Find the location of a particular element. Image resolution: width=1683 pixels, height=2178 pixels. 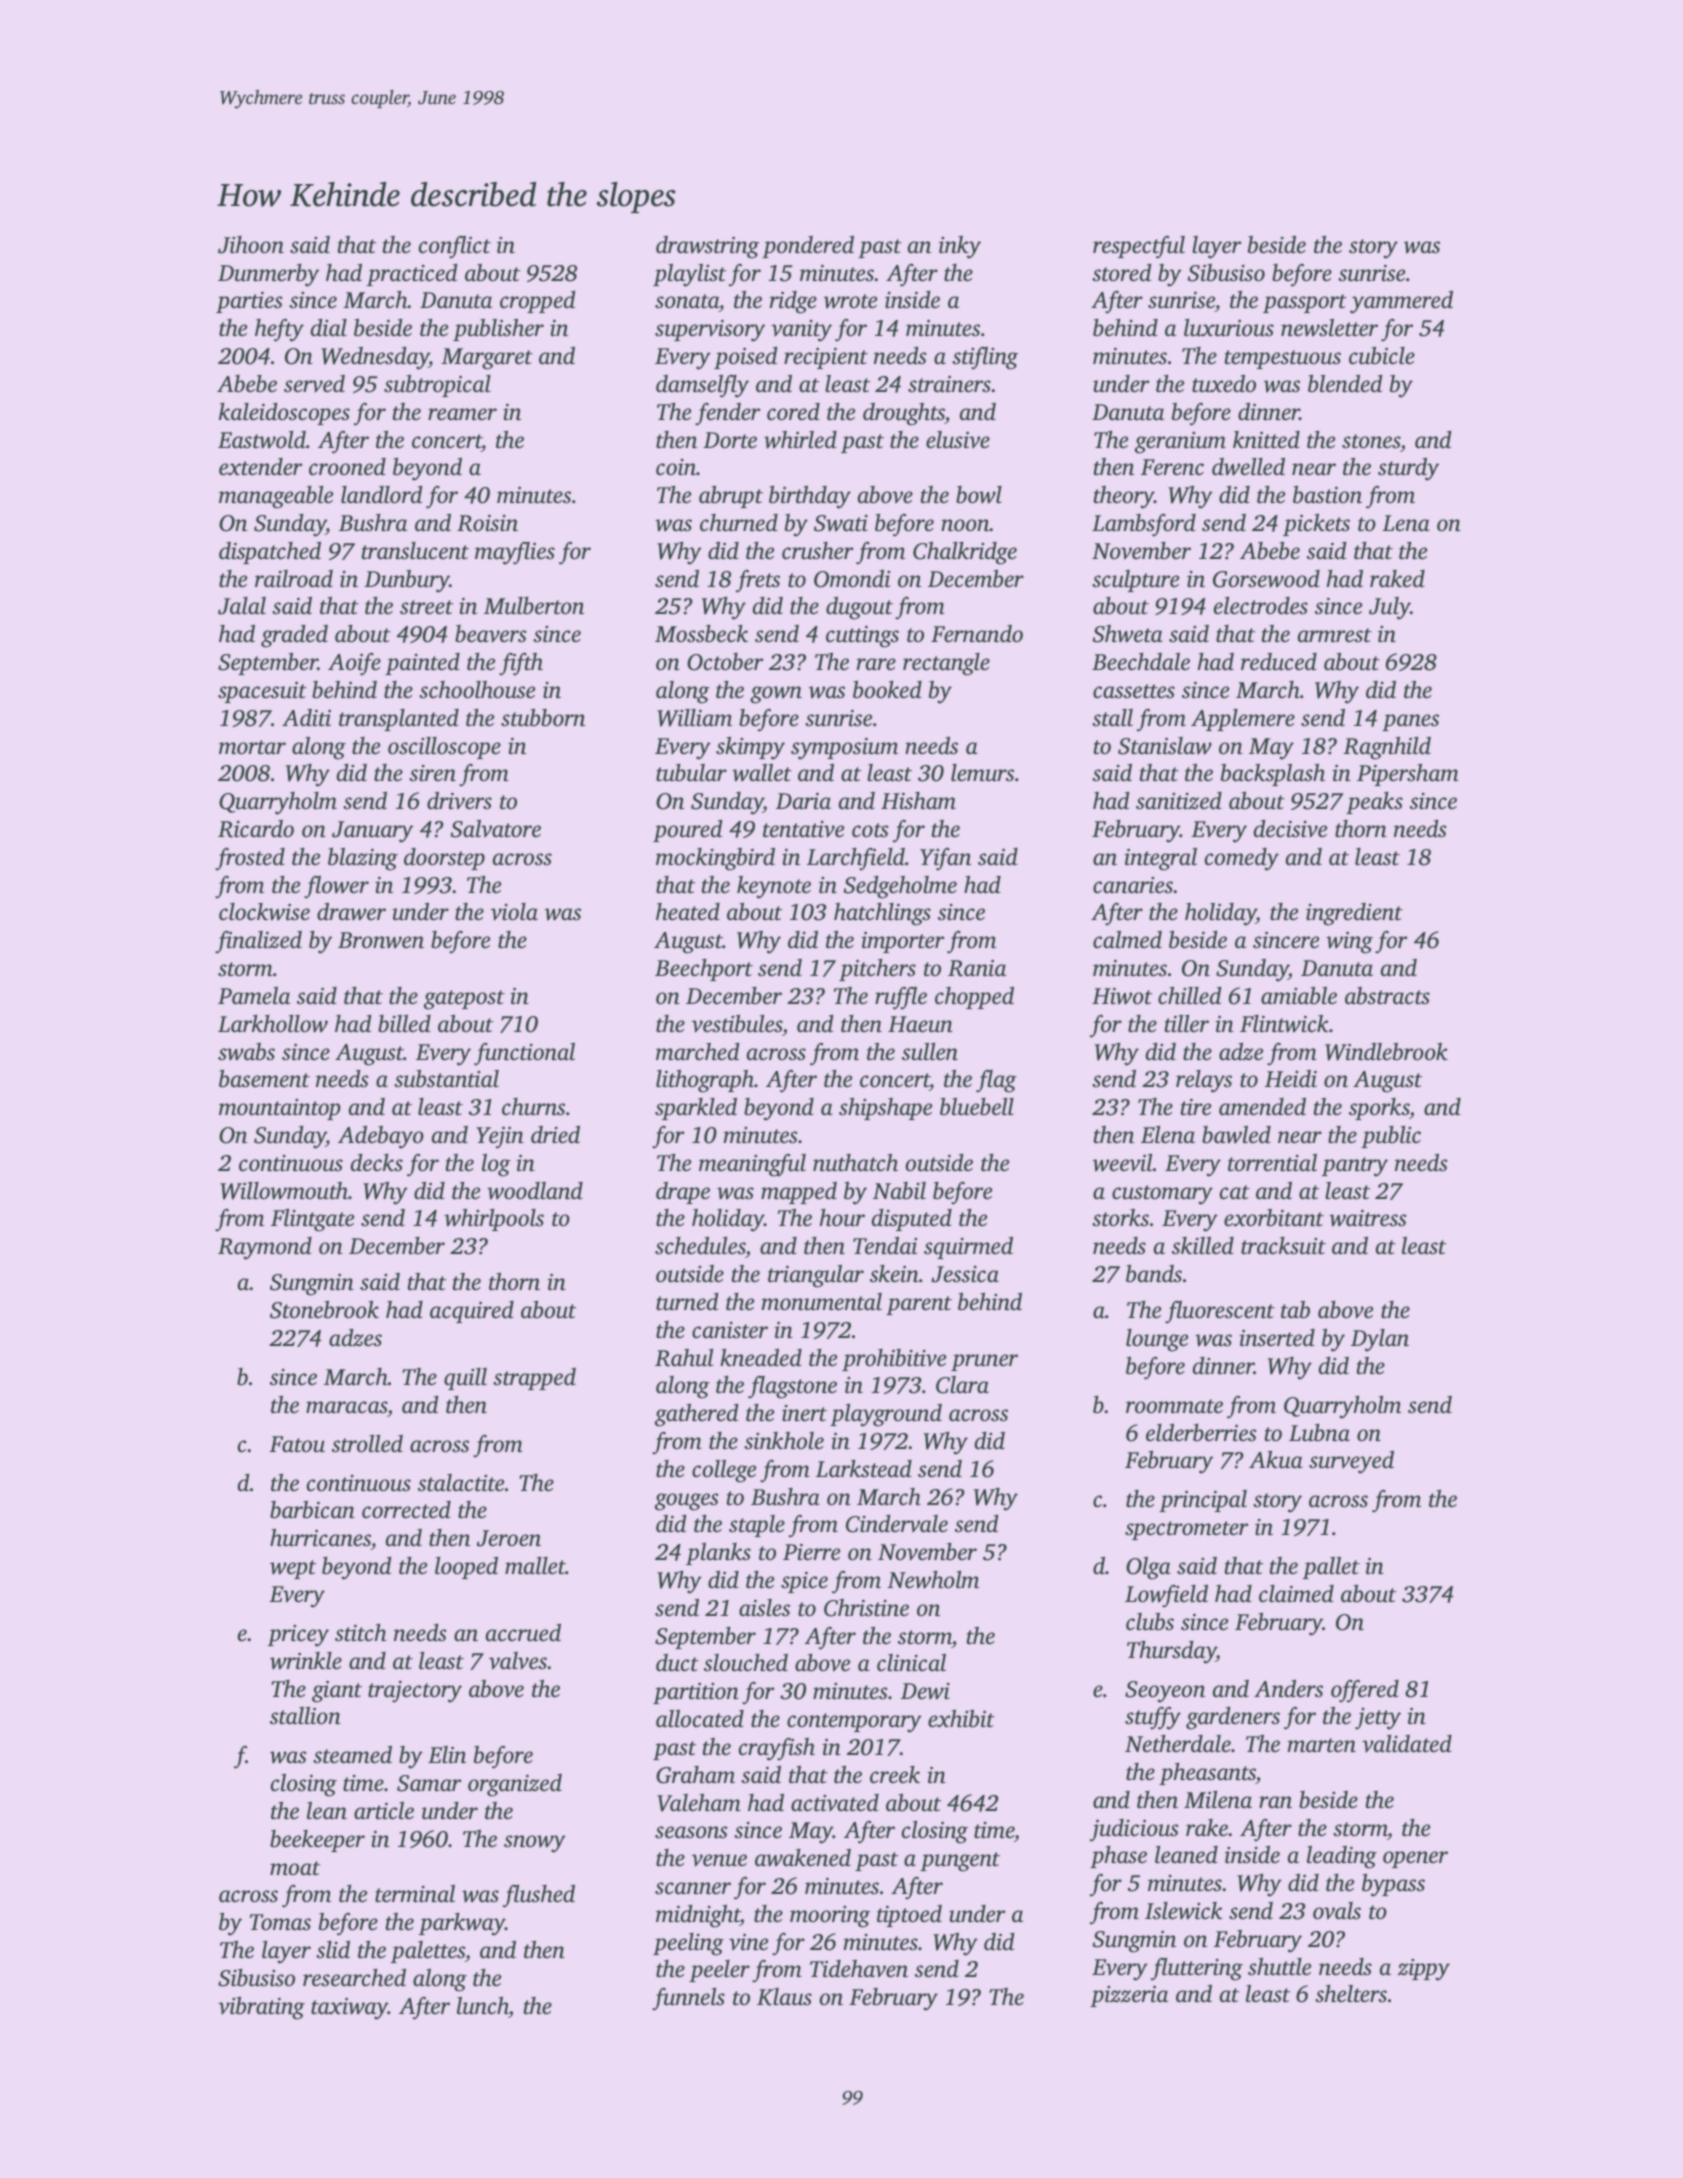

Pipersham is located at coordinates (1408, 775).
